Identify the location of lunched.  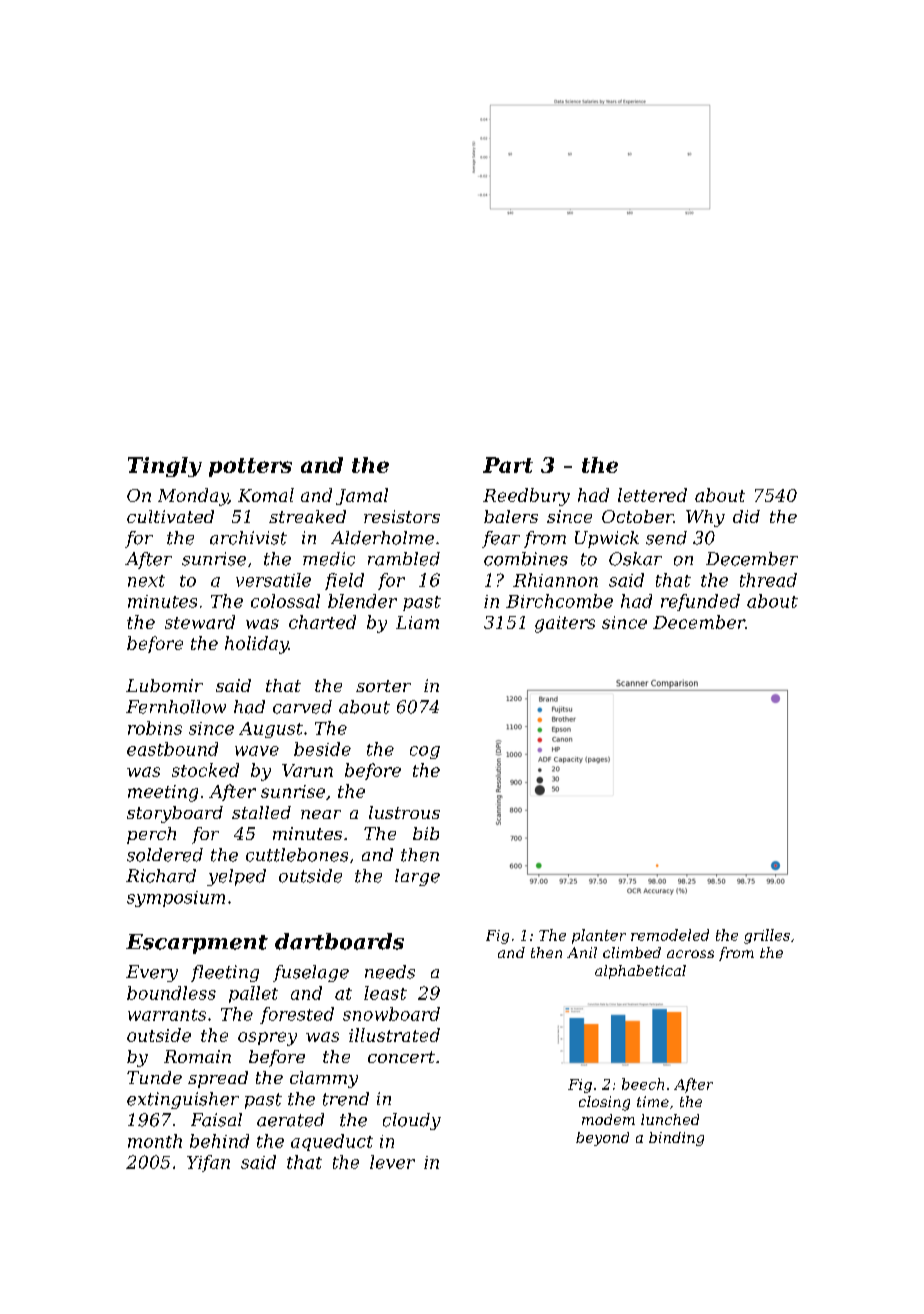
(670, 1119).
